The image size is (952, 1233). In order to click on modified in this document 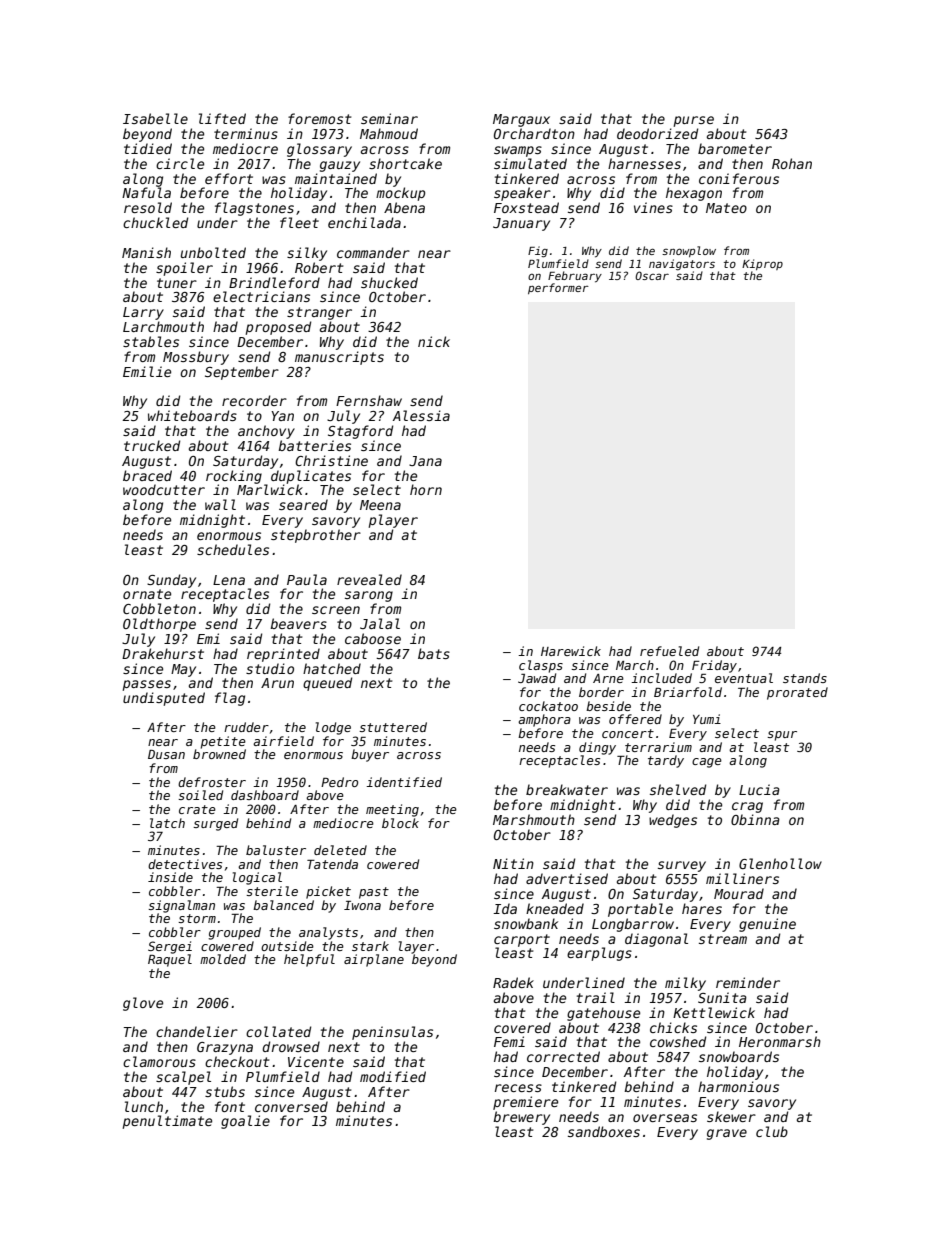, I will do `click(393, 1076)`.
